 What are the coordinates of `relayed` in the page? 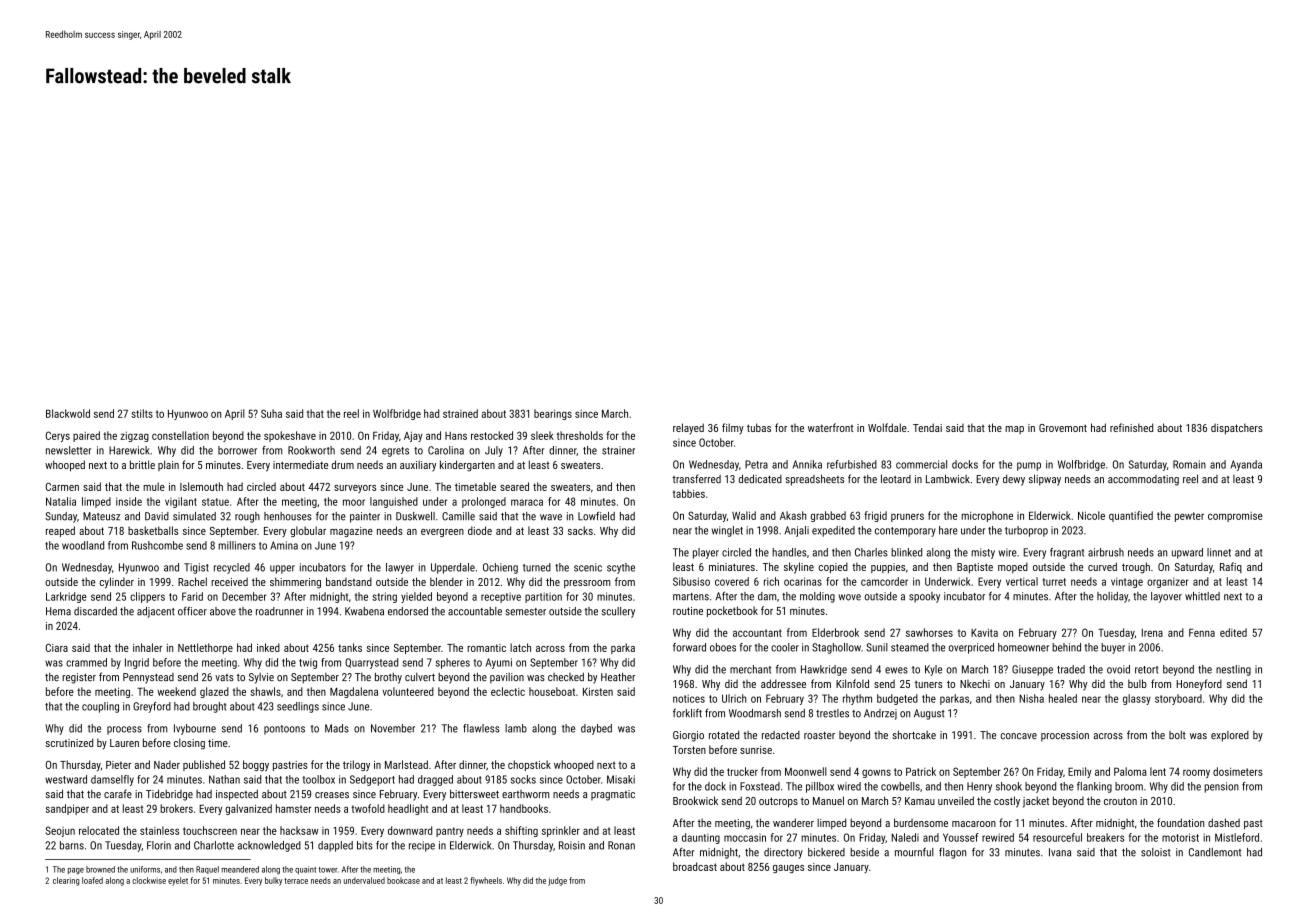 It's located at (688, 429).
